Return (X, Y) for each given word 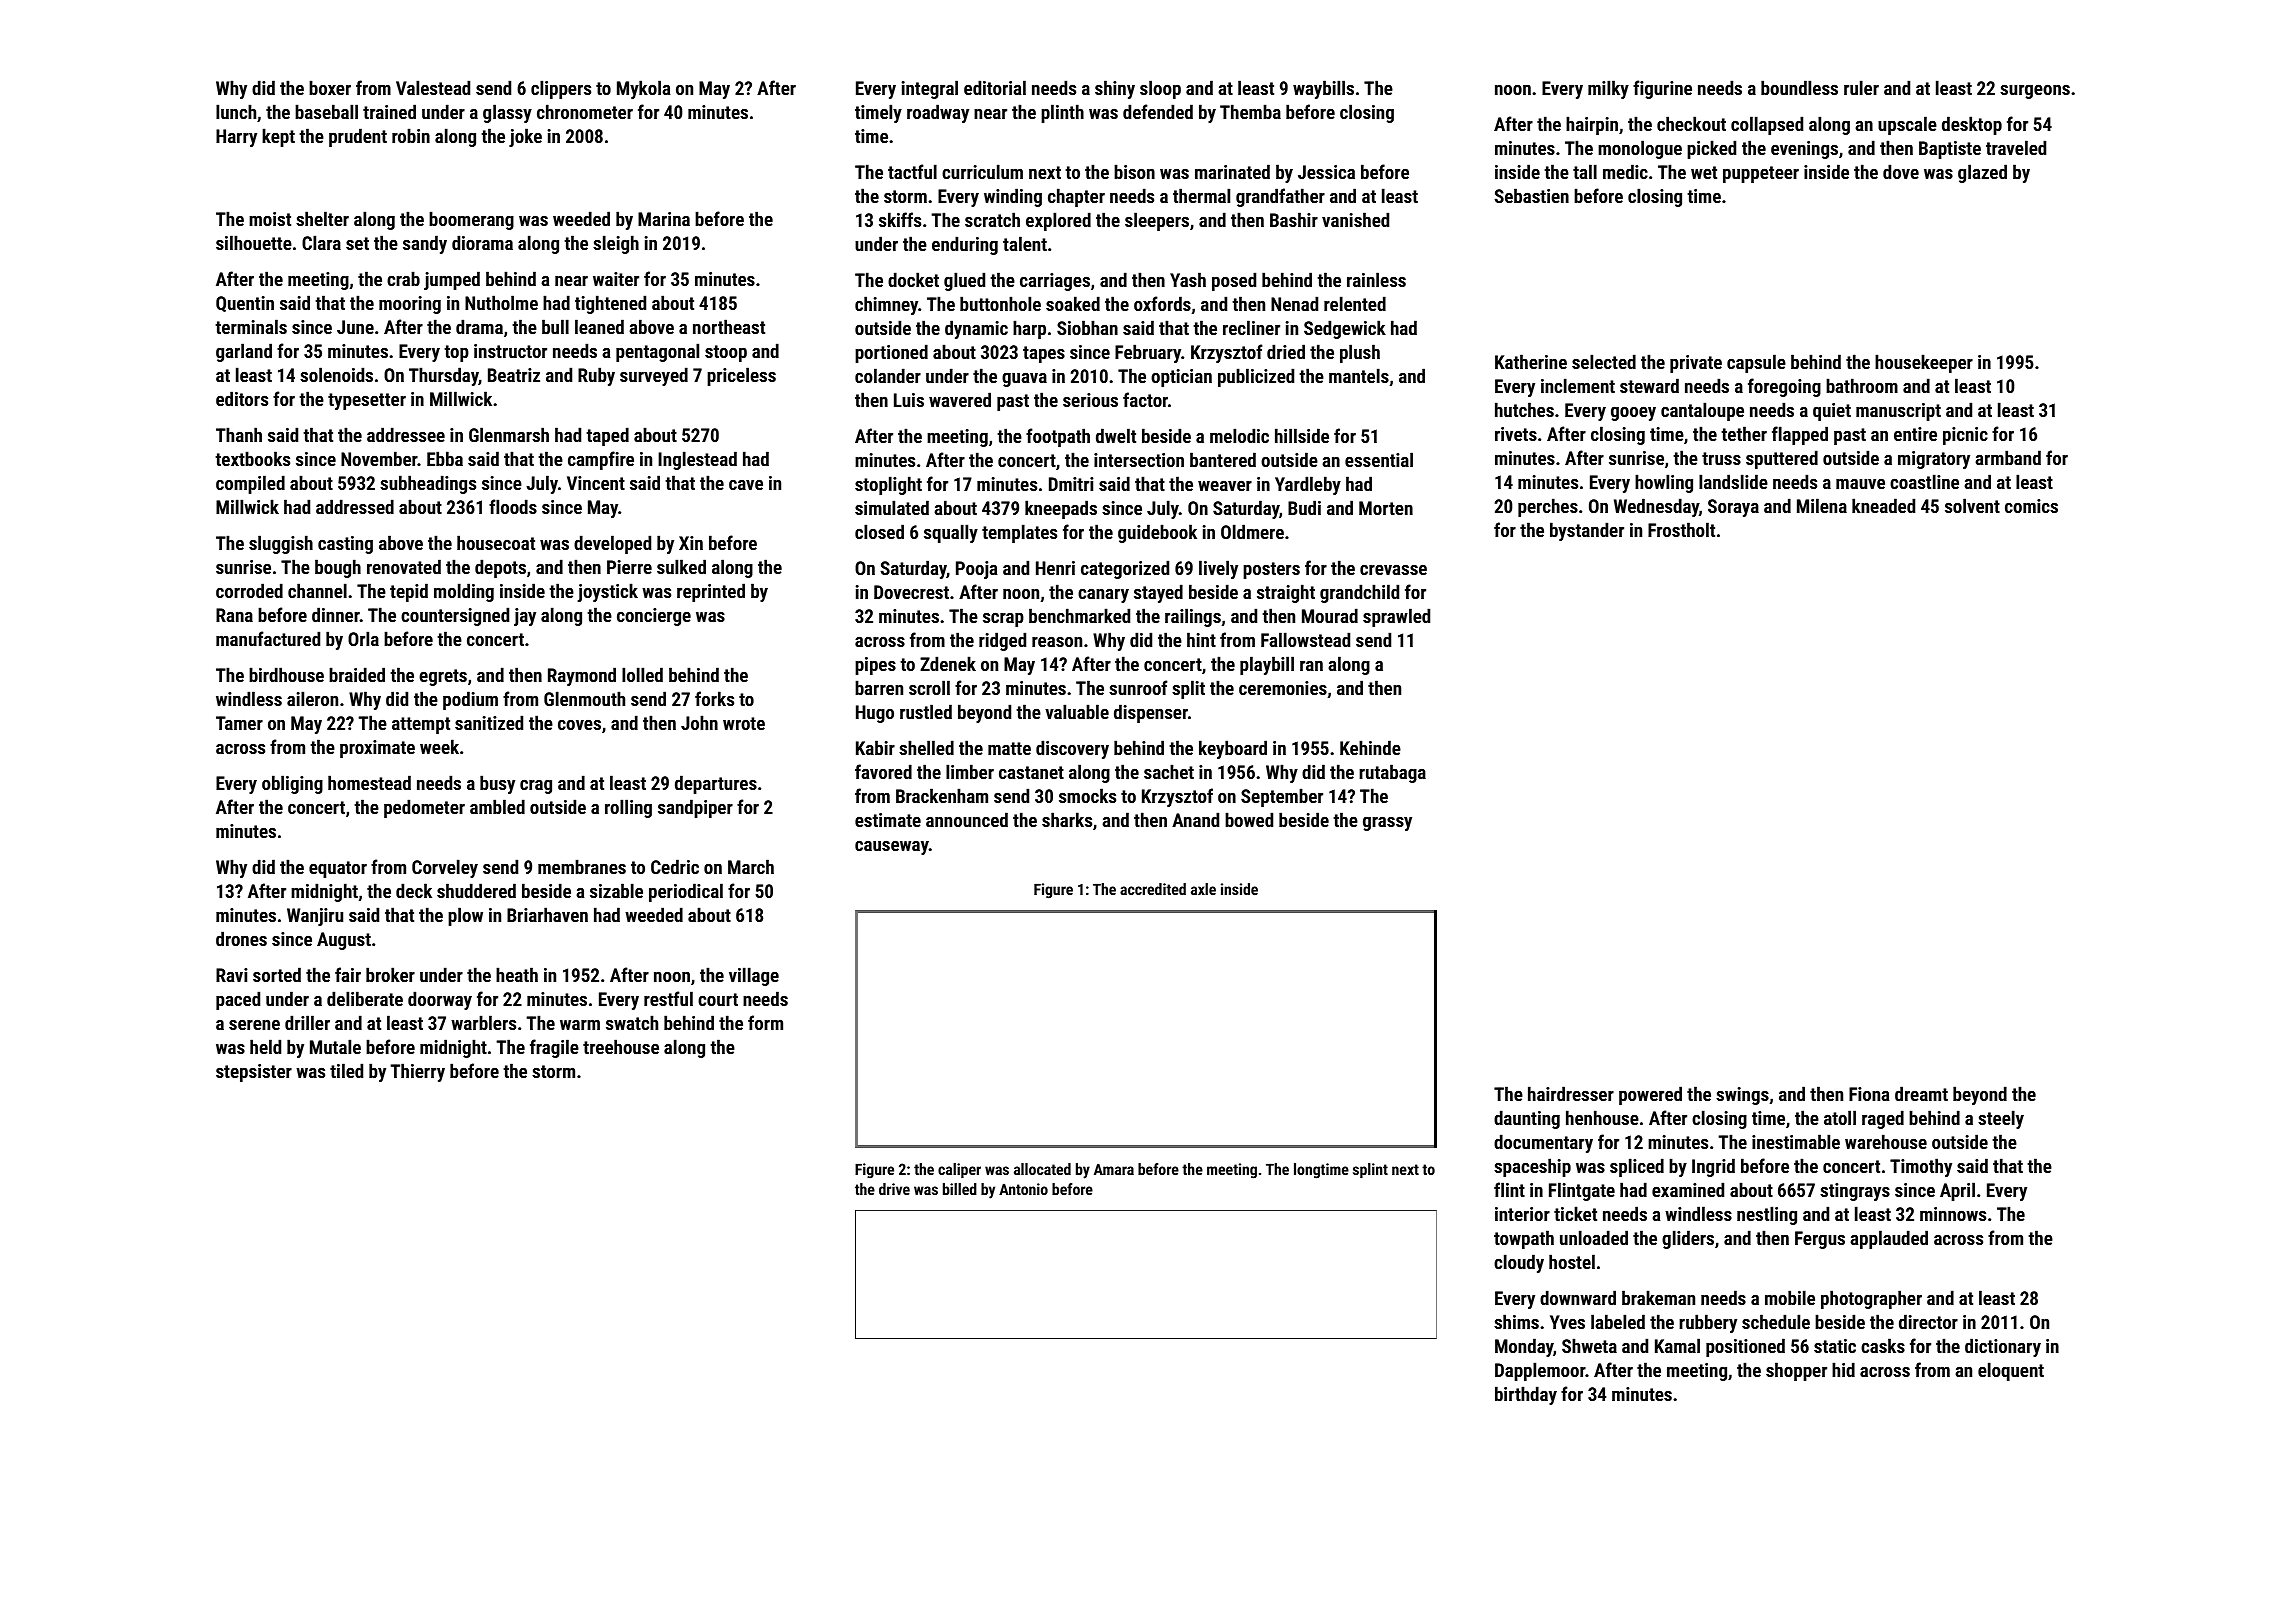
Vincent (596, 483)
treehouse (621, 1046)
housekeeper (1924, 363)
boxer (330, 87)
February (1148, 353)
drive (894, 1189)
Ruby (596, 376)
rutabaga (1392, 773)
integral (930, 89)
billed (960, 1189)
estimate (888, 820)
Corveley (445, 868)
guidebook (1157, 533)
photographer (1871, 1299)
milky (1608, 89)
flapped (1800, 435)
